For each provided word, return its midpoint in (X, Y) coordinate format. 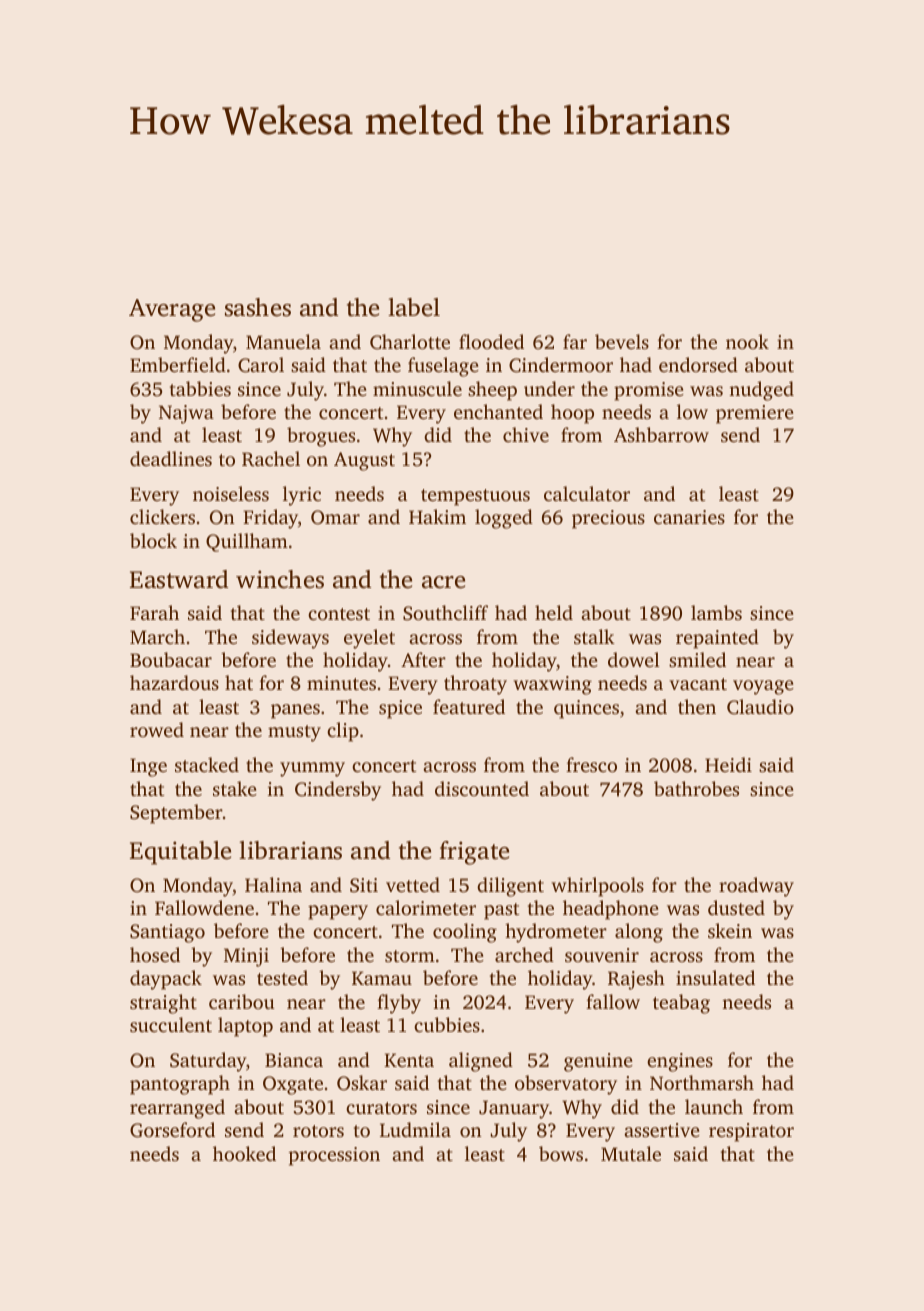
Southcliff (445, 613)
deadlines (171, 458)
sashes (258, 307)
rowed (157, 729)
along (639, 933)
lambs (716, 612)
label (414, 307)
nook (747, 341)
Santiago (167, 933)
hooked (244, 1153)
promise (649, 391)
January (514, 1109)
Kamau (382, 978)
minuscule (417, 388)
